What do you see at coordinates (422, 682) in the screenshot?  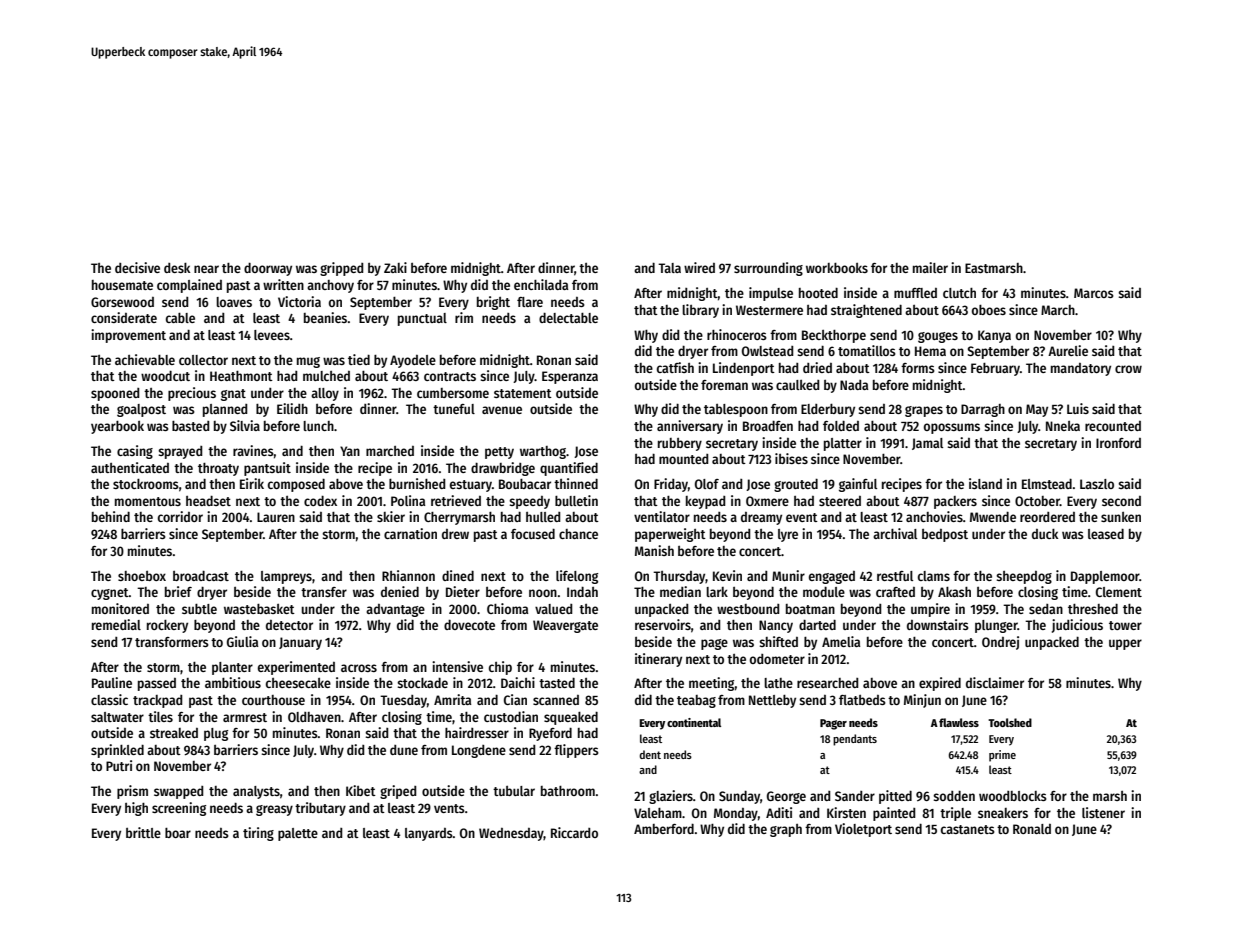 I see `stockade` at bounding box center [422, 682].
